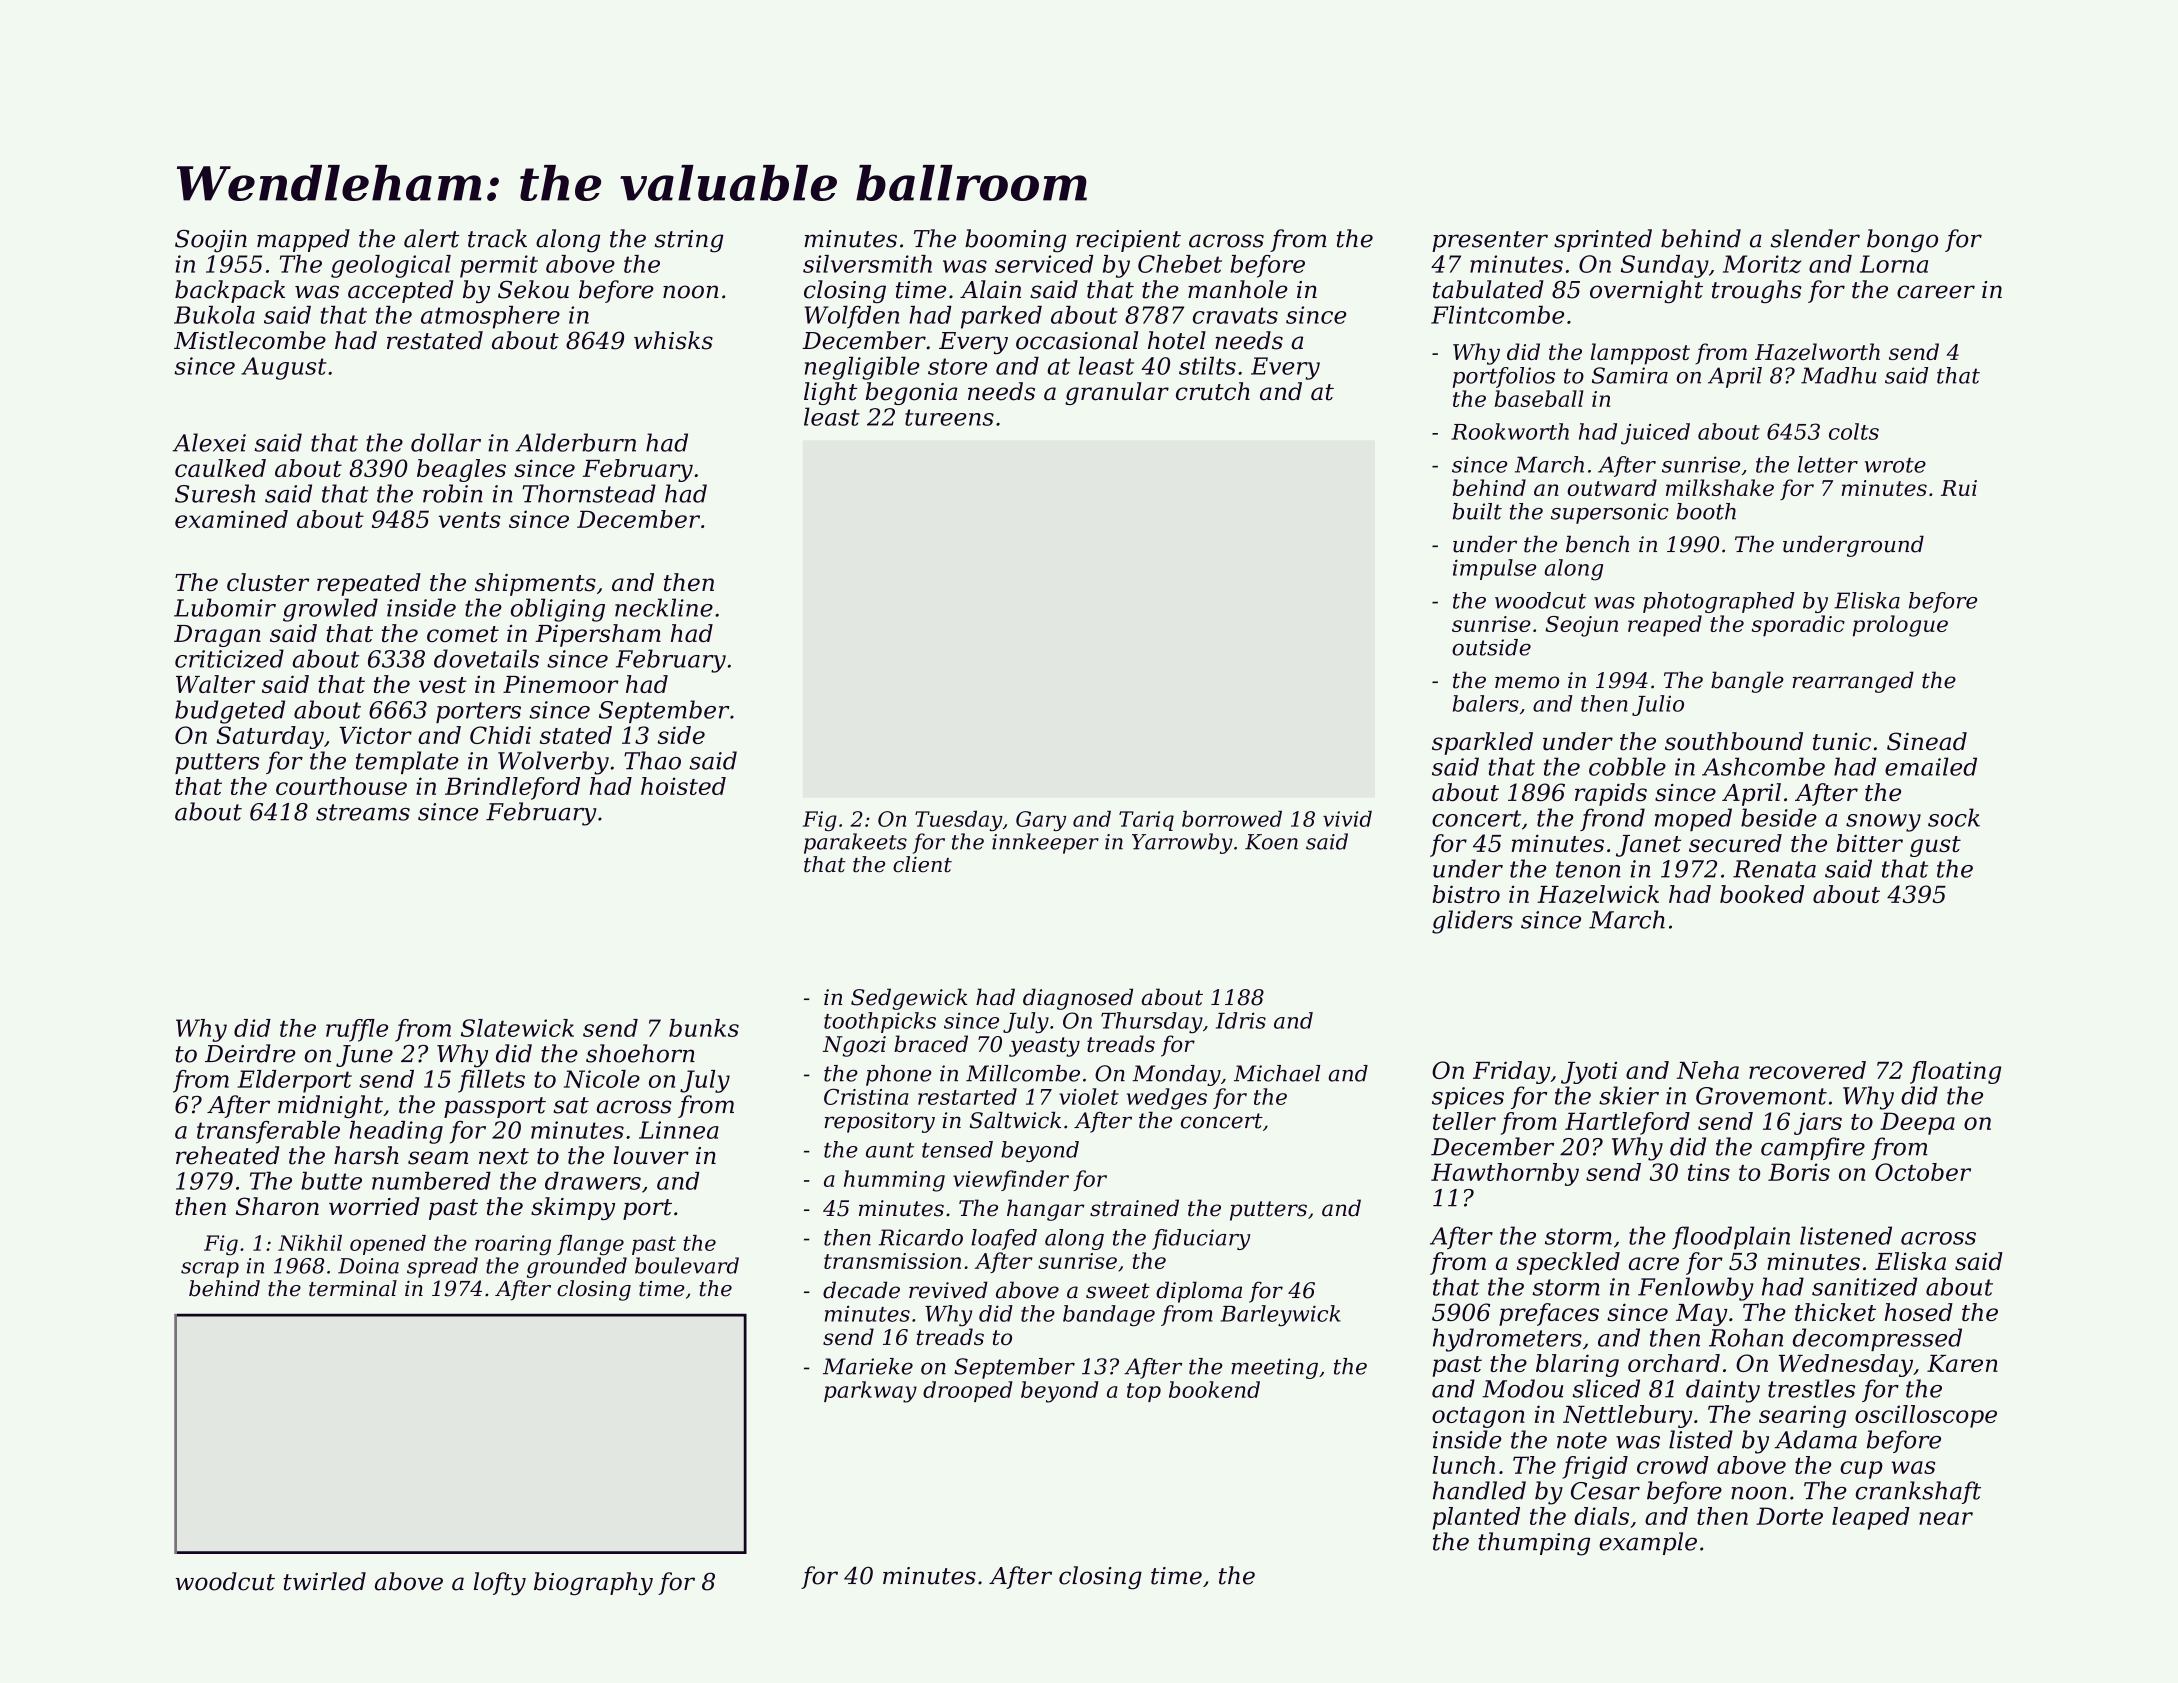  What do you see at coordinates (325, 1581) in the screenshot?
I see `twirled` at bounding box center [325, 1581].
